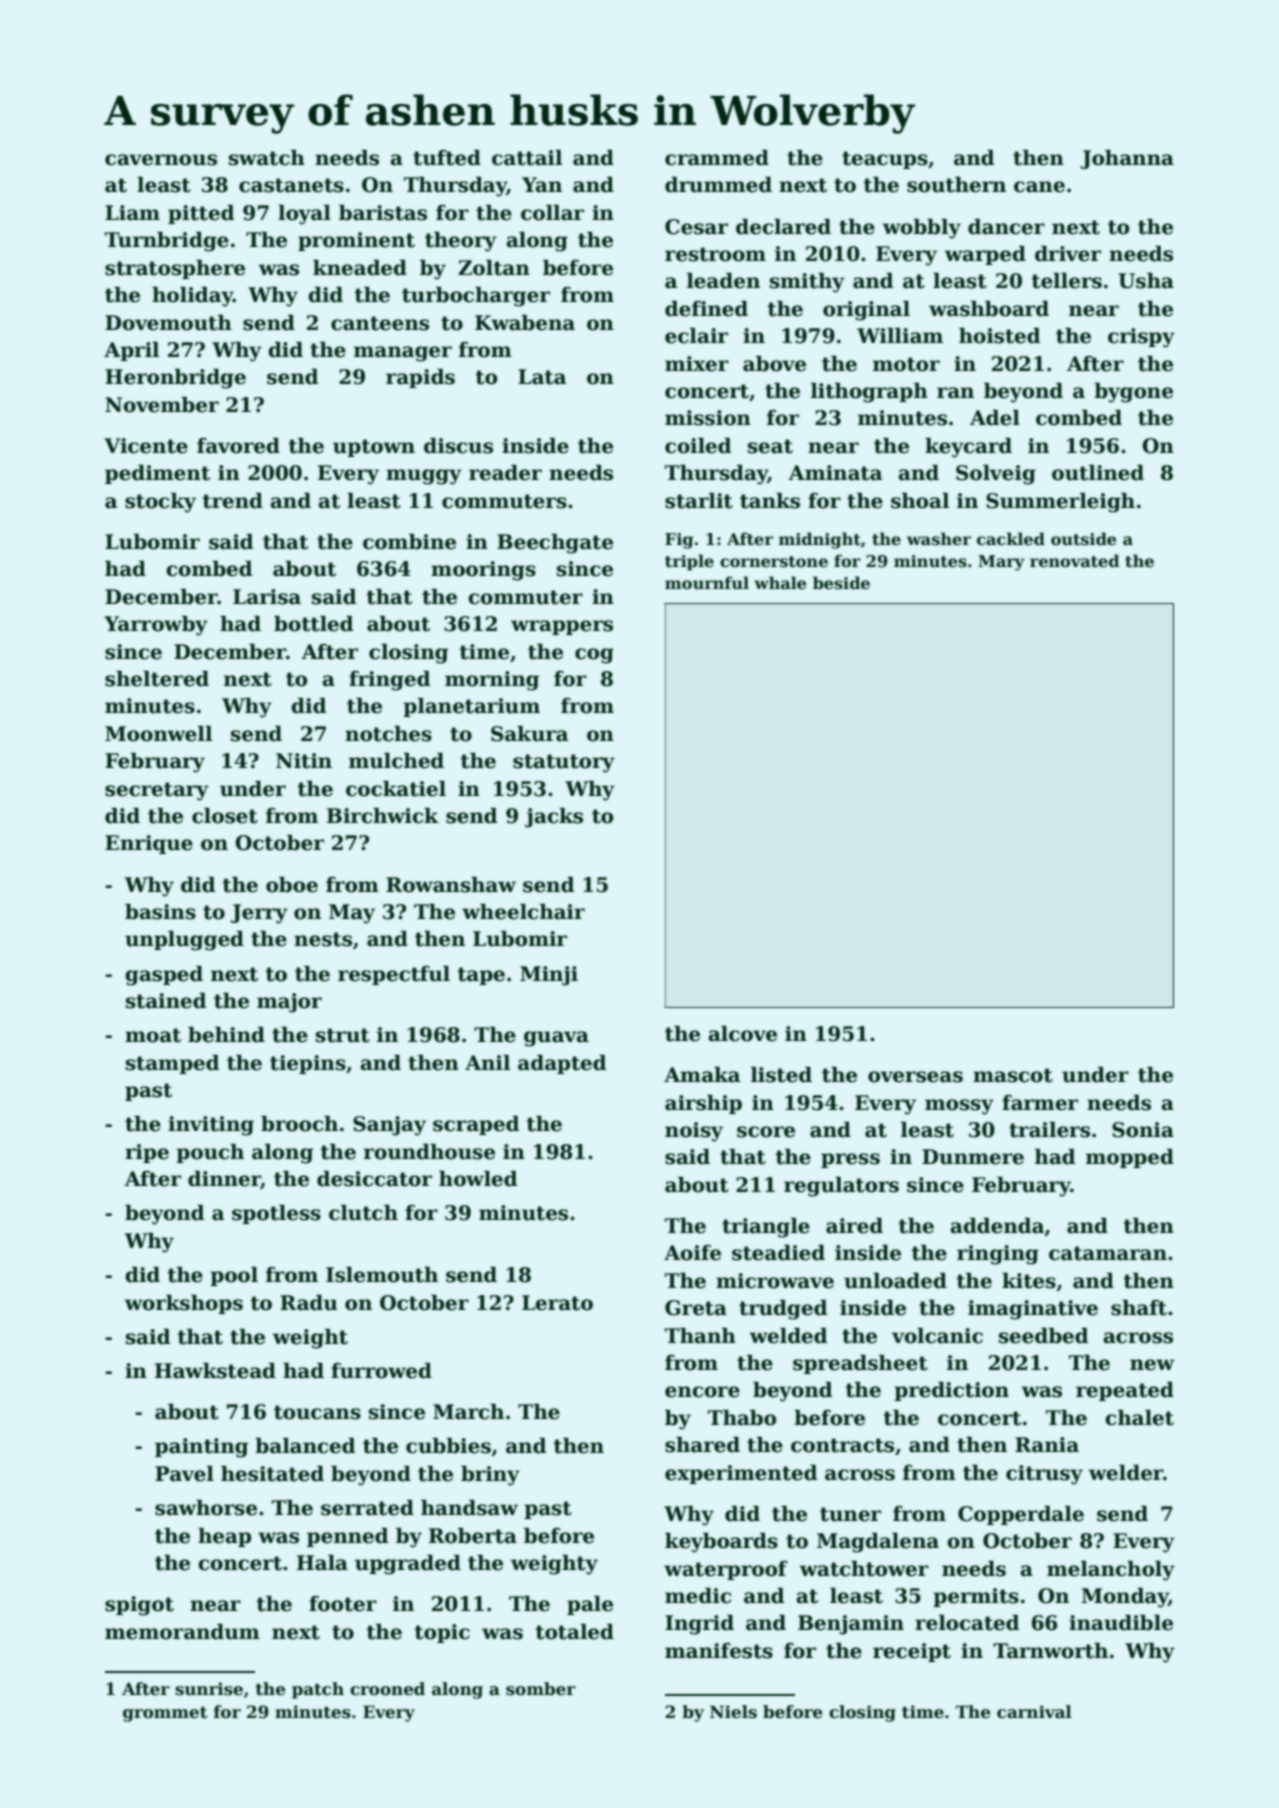 The height and width of the screenshot is (1808, 1279). What do you see at coordinates (165, 1714) in the screenshot?
I see `grommet` at bounding box center [165, 1714].
